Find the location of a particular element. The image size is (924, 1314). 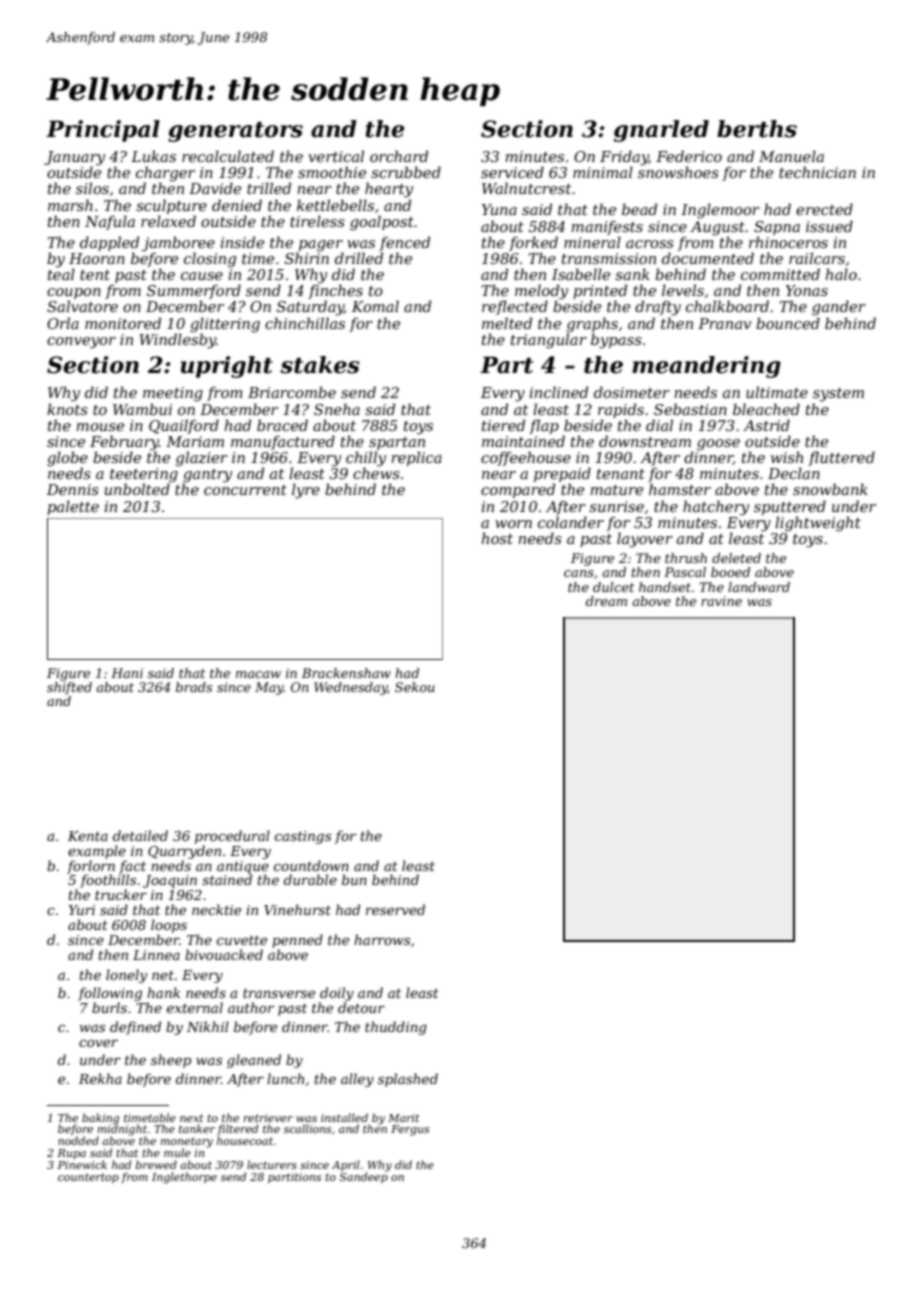

Hani is located at coordinates (127, 673).
